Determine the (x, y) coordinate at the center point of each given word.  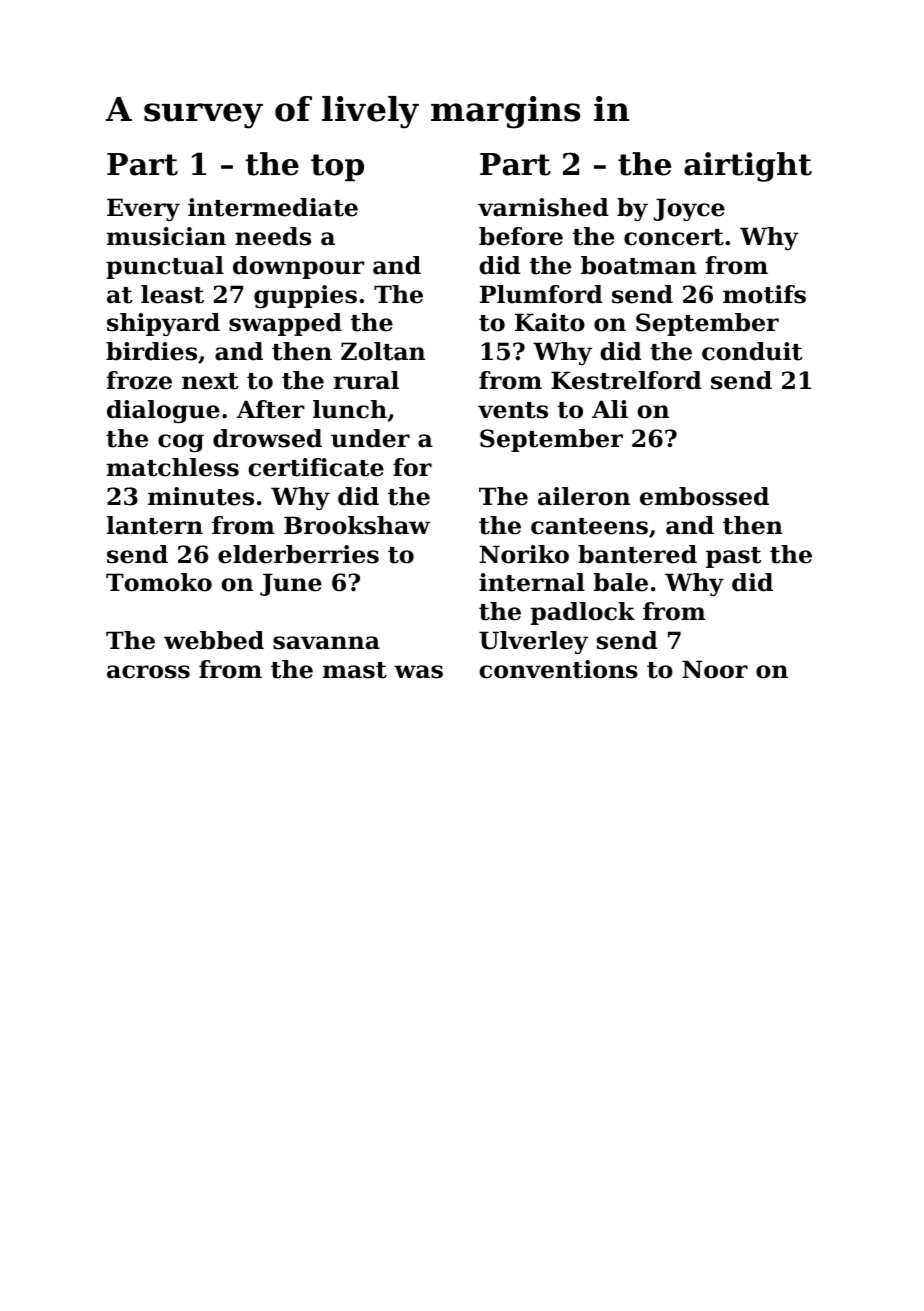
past (734, 557)
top (337, 168)
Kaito (550, 322)
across (148, 672)
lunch (350, 409)
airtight (748, 167)
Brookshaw (357, 525)
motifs (764, 294)
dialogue (163, 411)
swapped (285, 324)
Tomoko (159, 582)
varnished (543, 207)
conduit (752, 351)
